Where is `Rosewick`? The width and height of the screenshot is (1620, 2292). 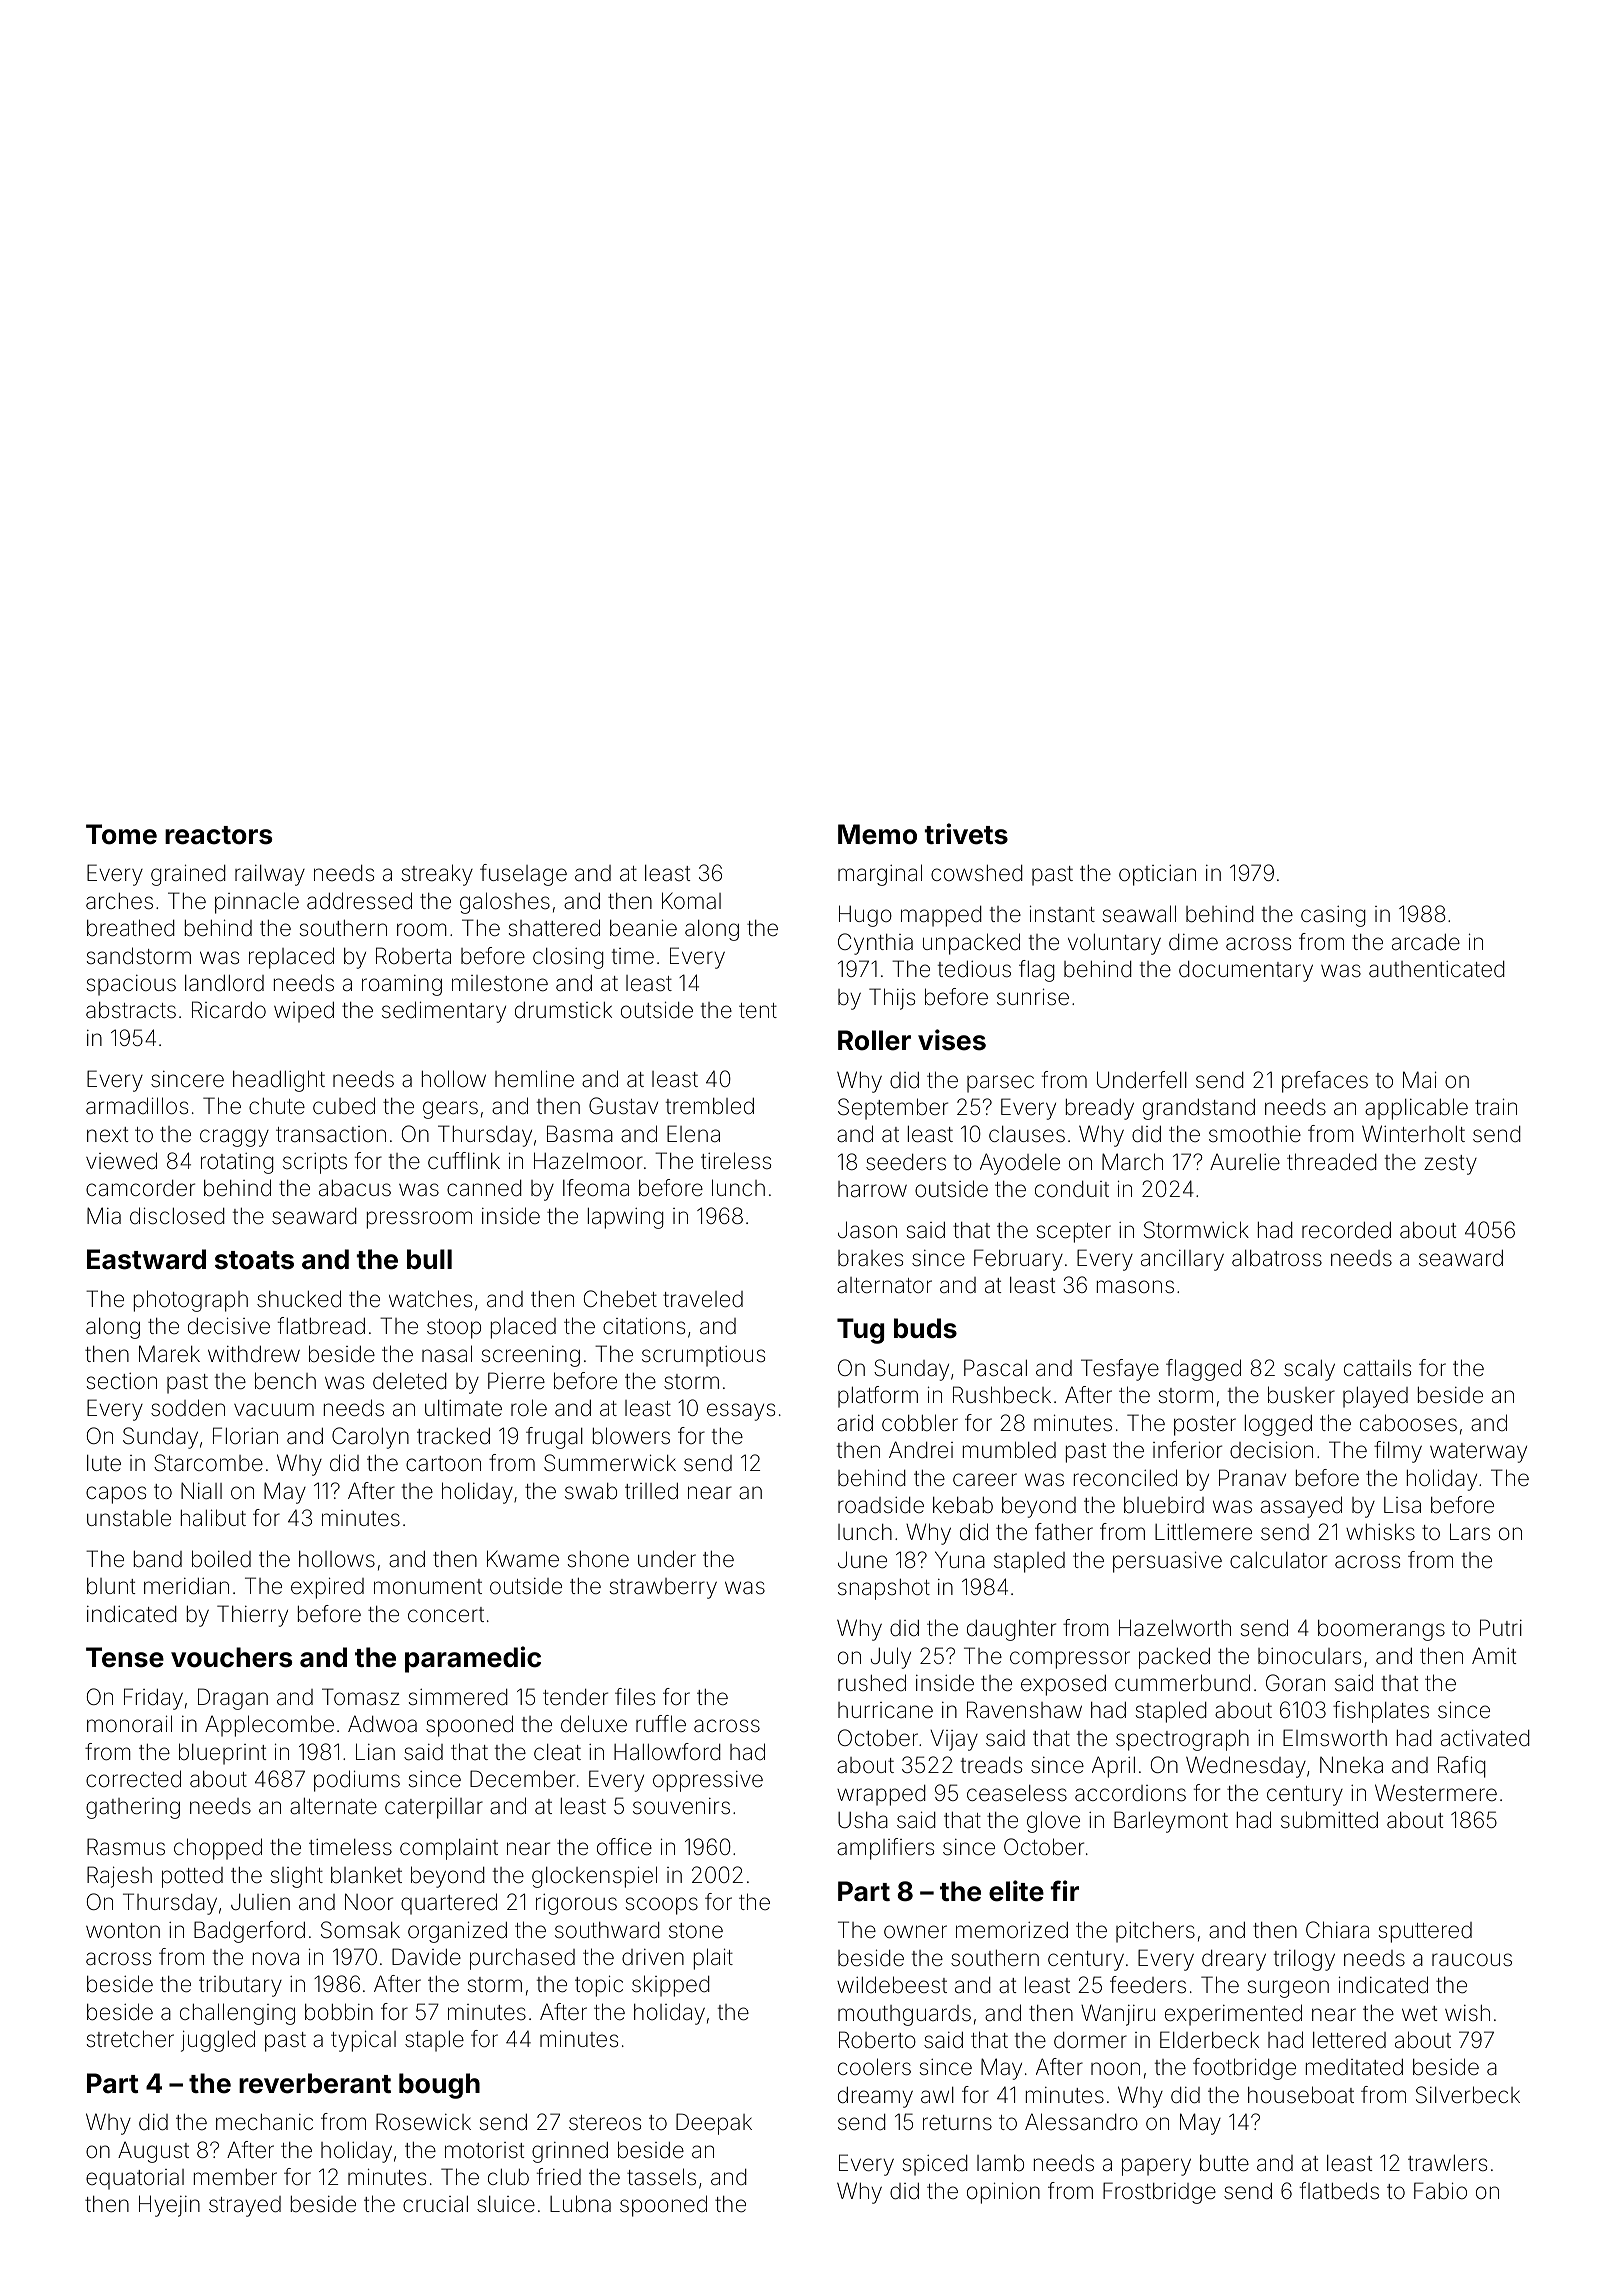
Rosewick is located at coordinates (423, 2122).
